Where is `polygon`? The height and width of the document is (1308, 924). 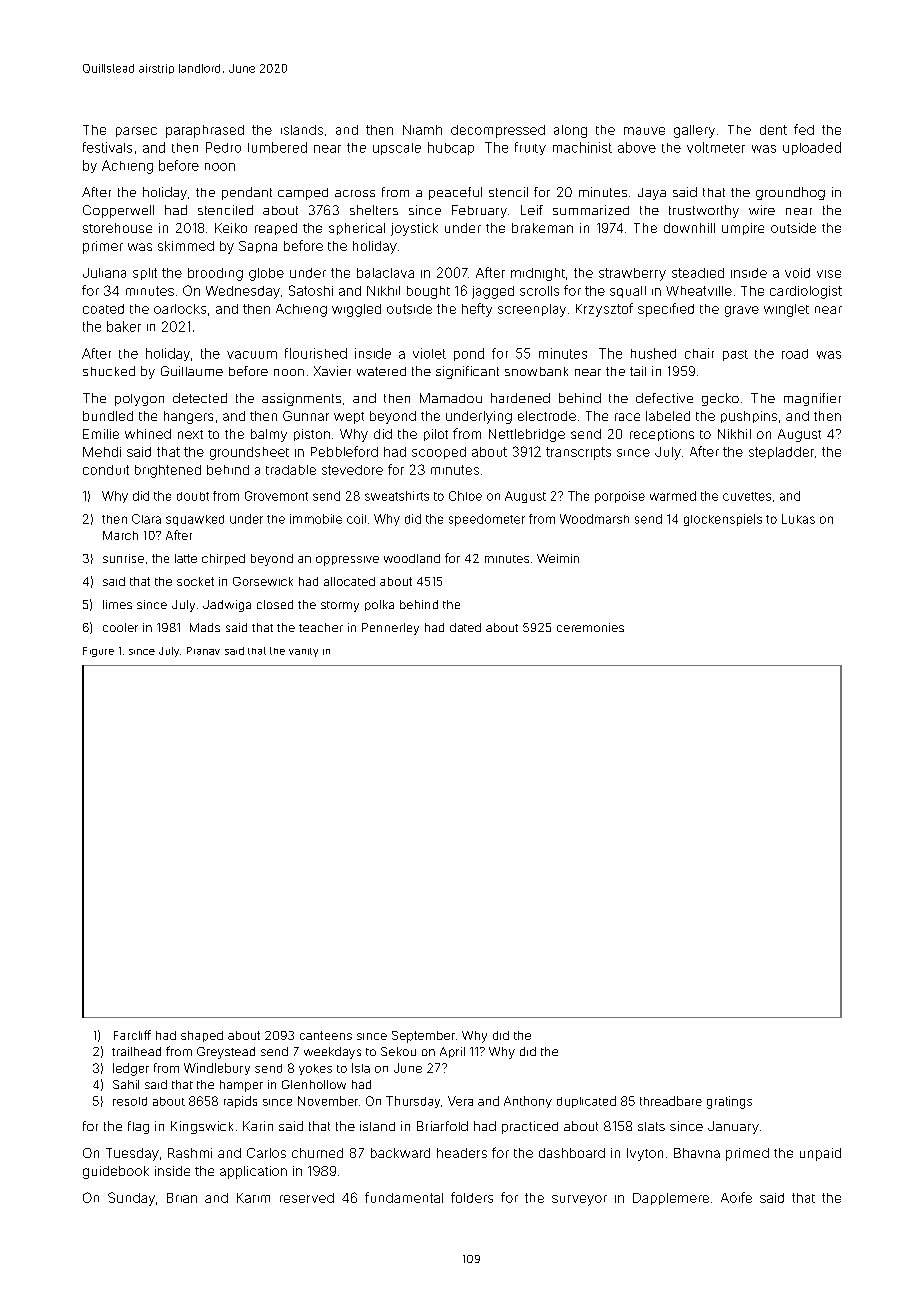
polygon is located at coordinates (139, 400).
